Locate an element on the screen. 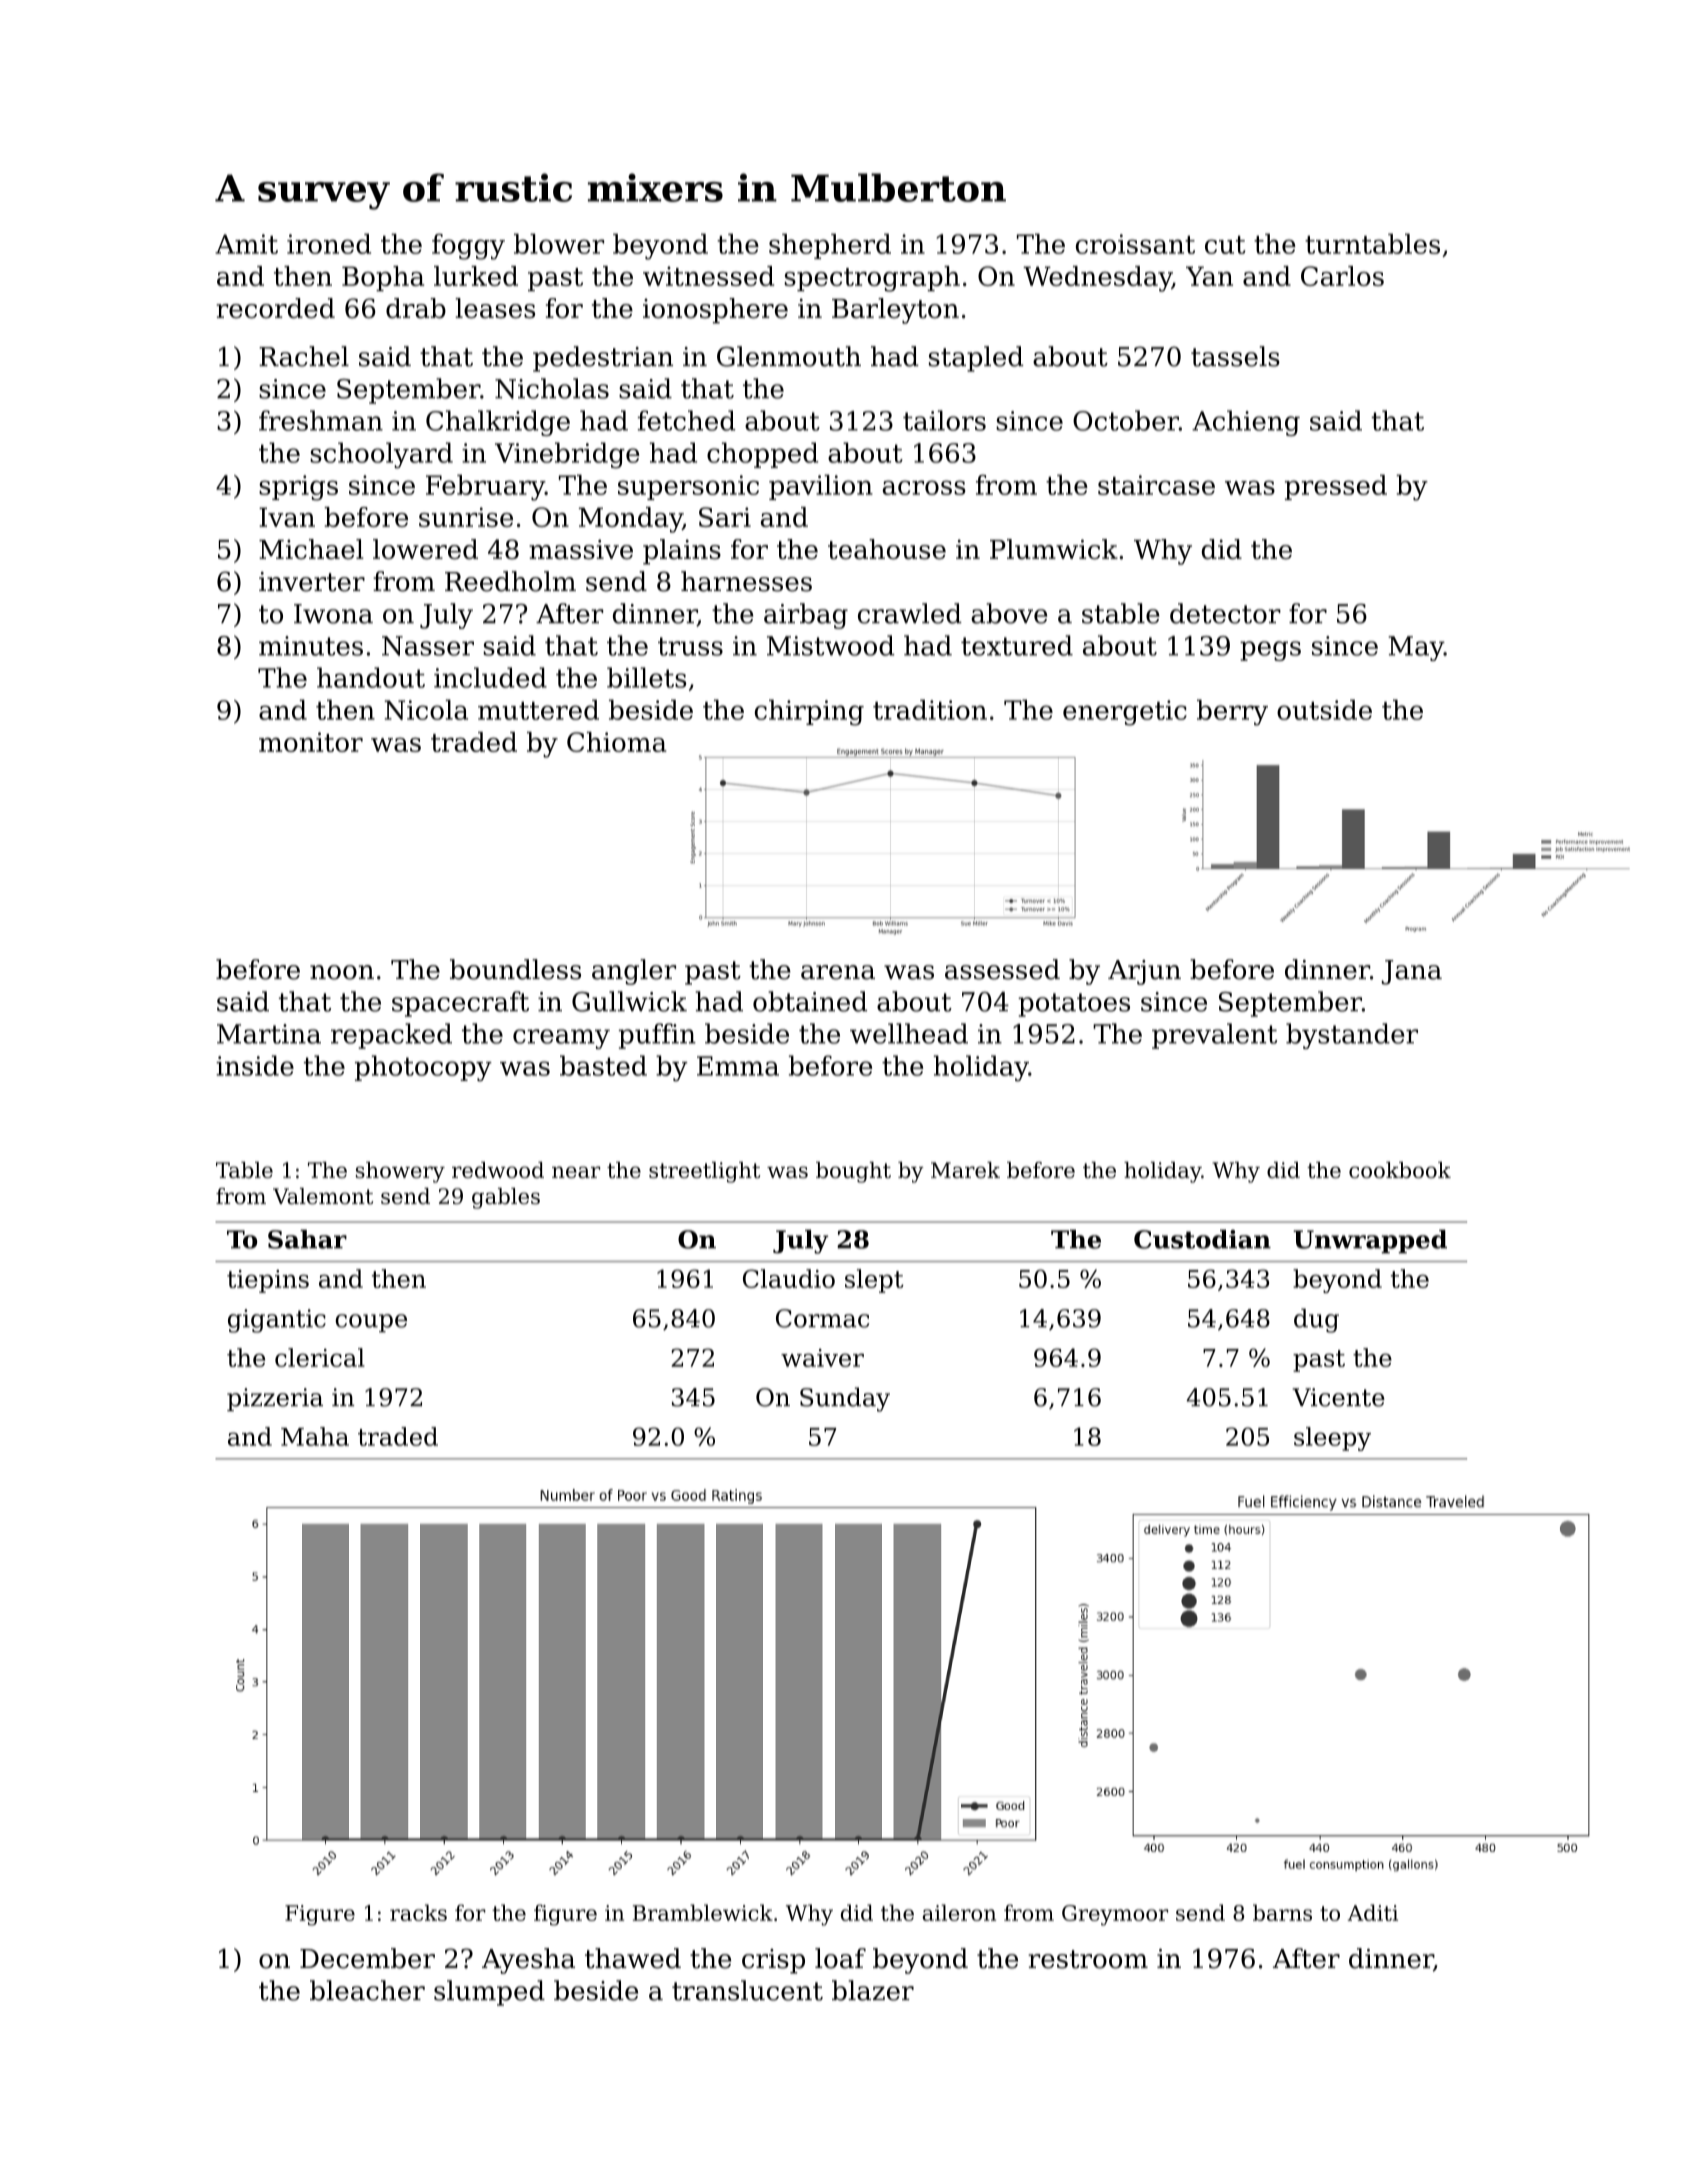  arena is located at coordinates (838, 972).
